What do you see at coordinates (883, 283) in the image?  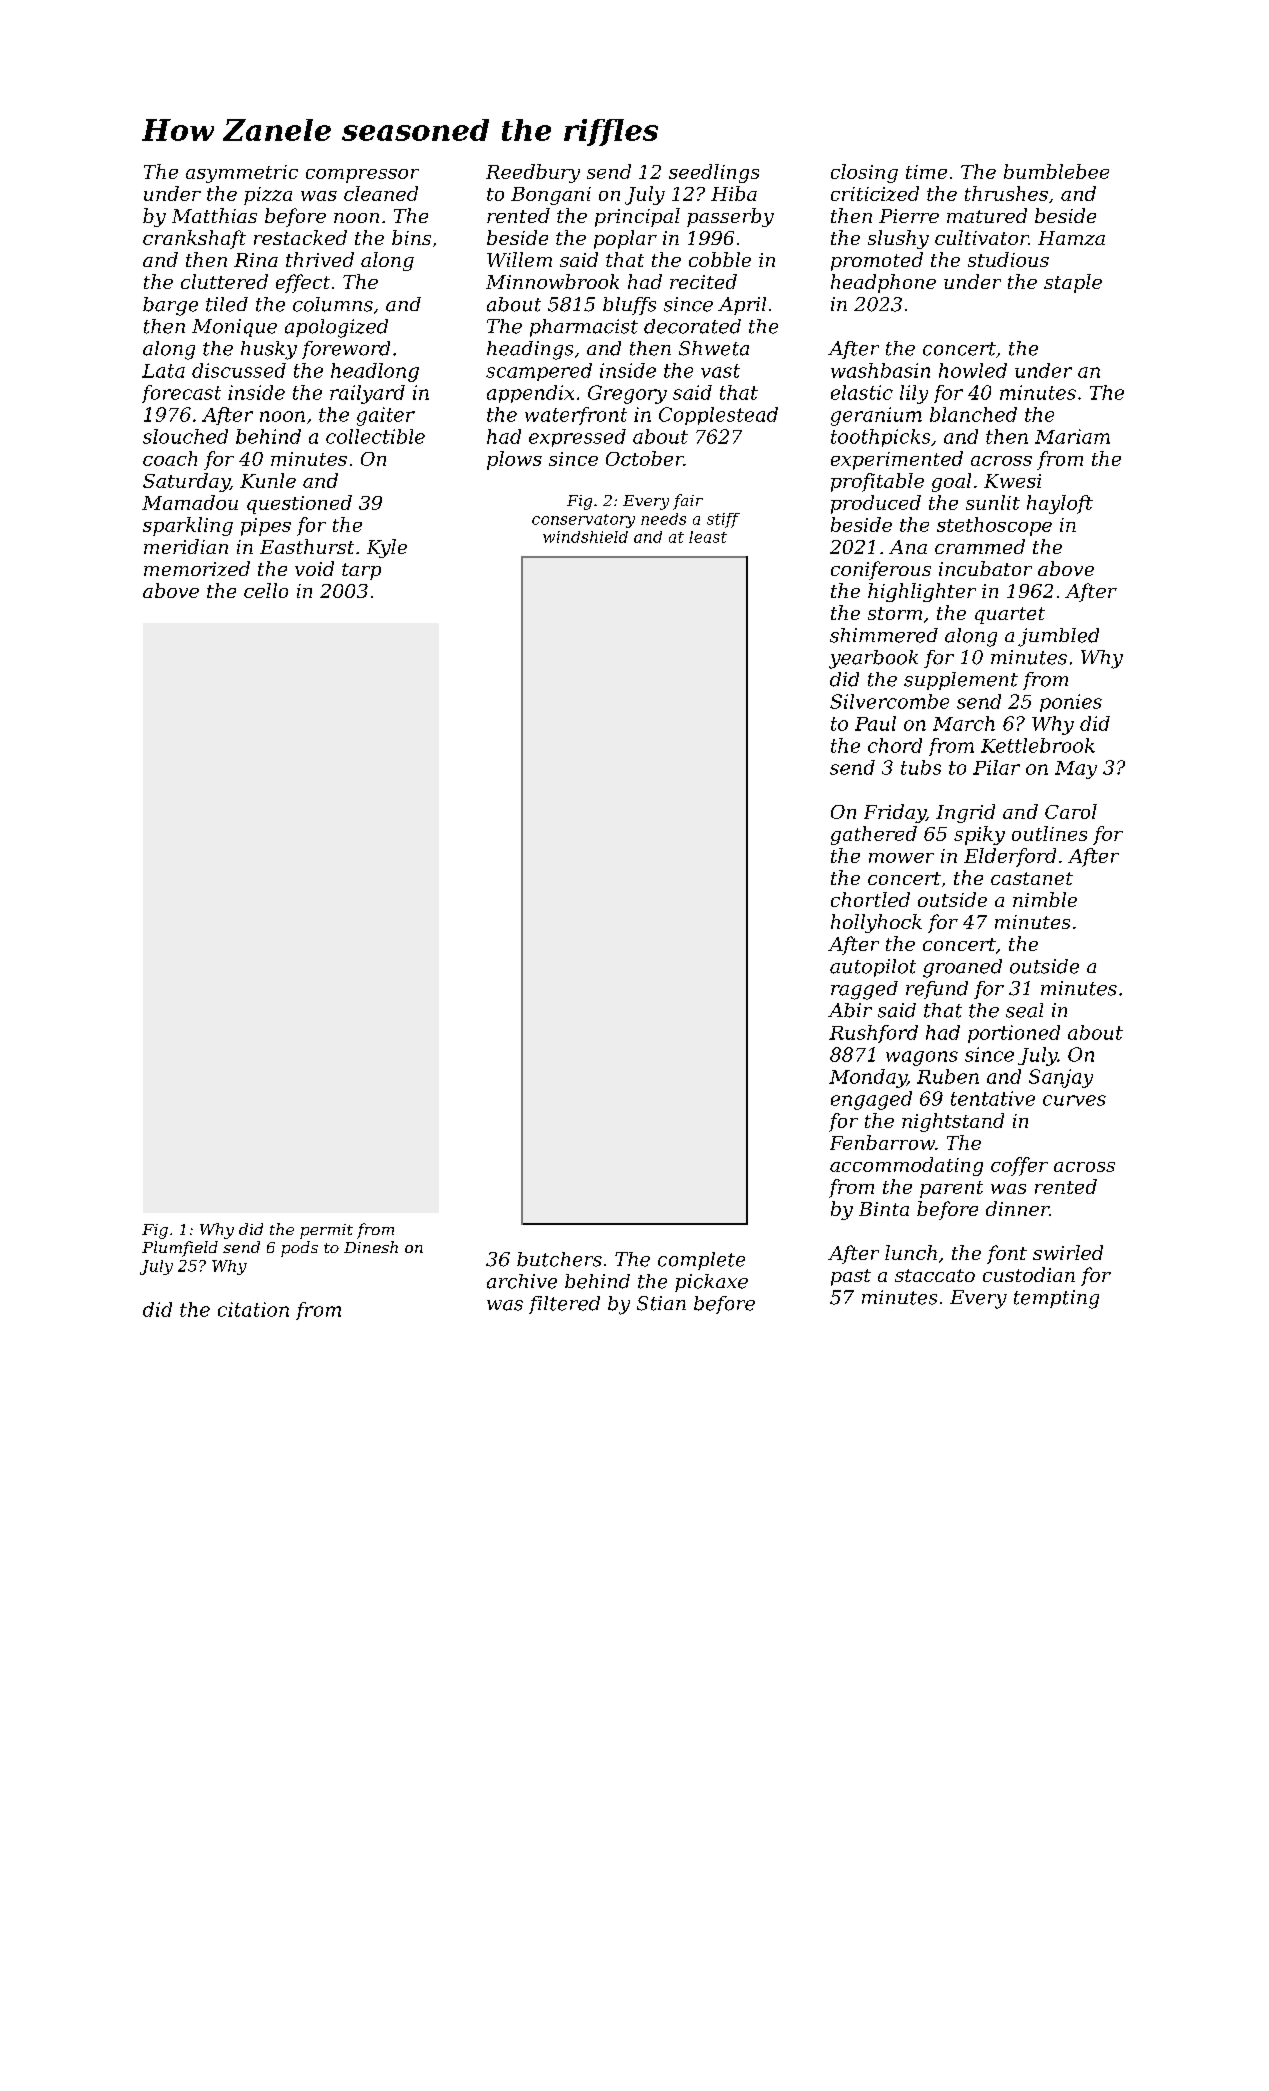 I see `headphone` at bounding box center [883, 283].
